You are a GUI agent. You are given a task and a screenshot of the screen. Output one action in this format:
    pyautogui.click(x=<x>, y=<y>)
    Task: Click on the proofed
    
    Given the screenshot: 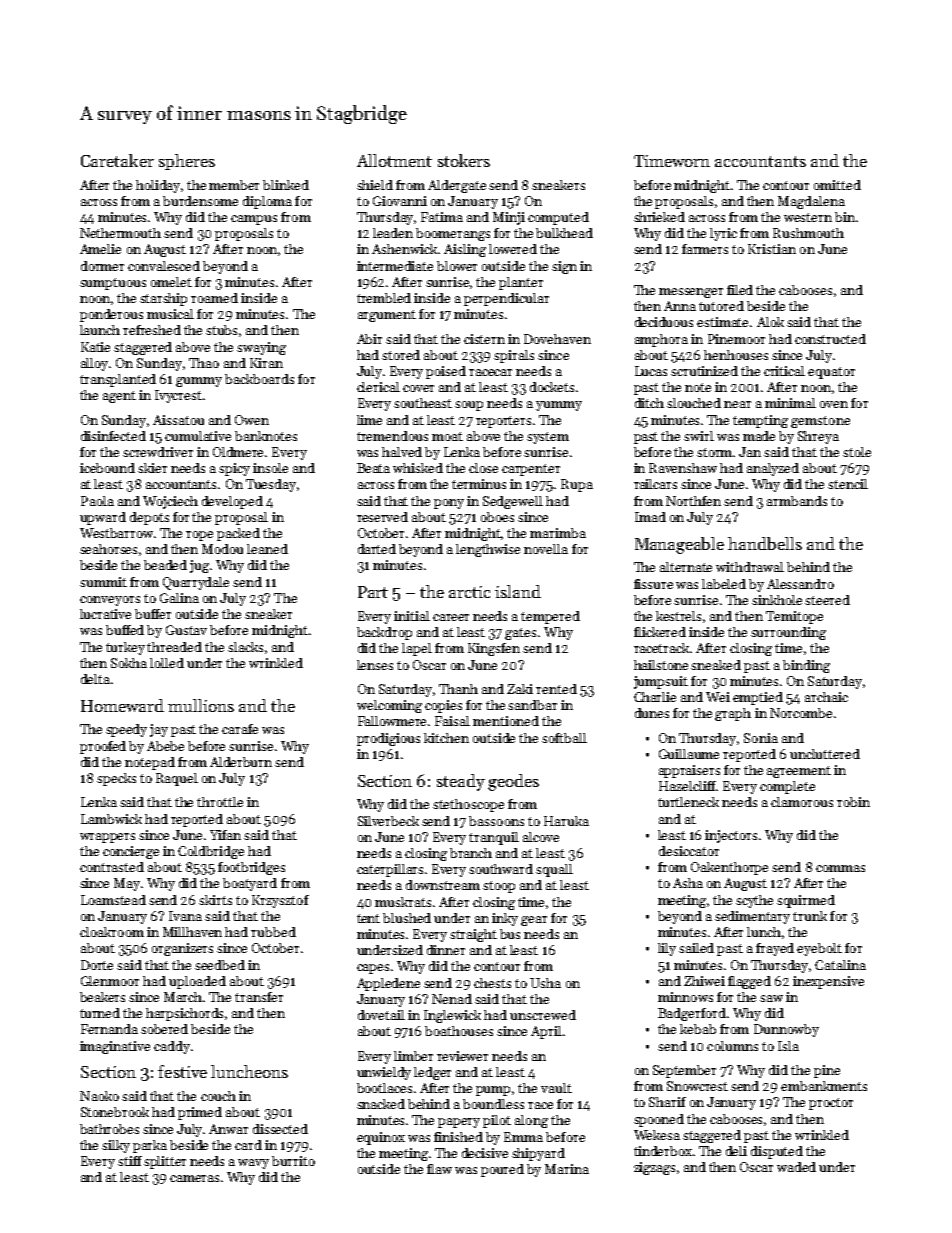 What is the action you would take?
    pyautogui.click(x=103, y=747)
